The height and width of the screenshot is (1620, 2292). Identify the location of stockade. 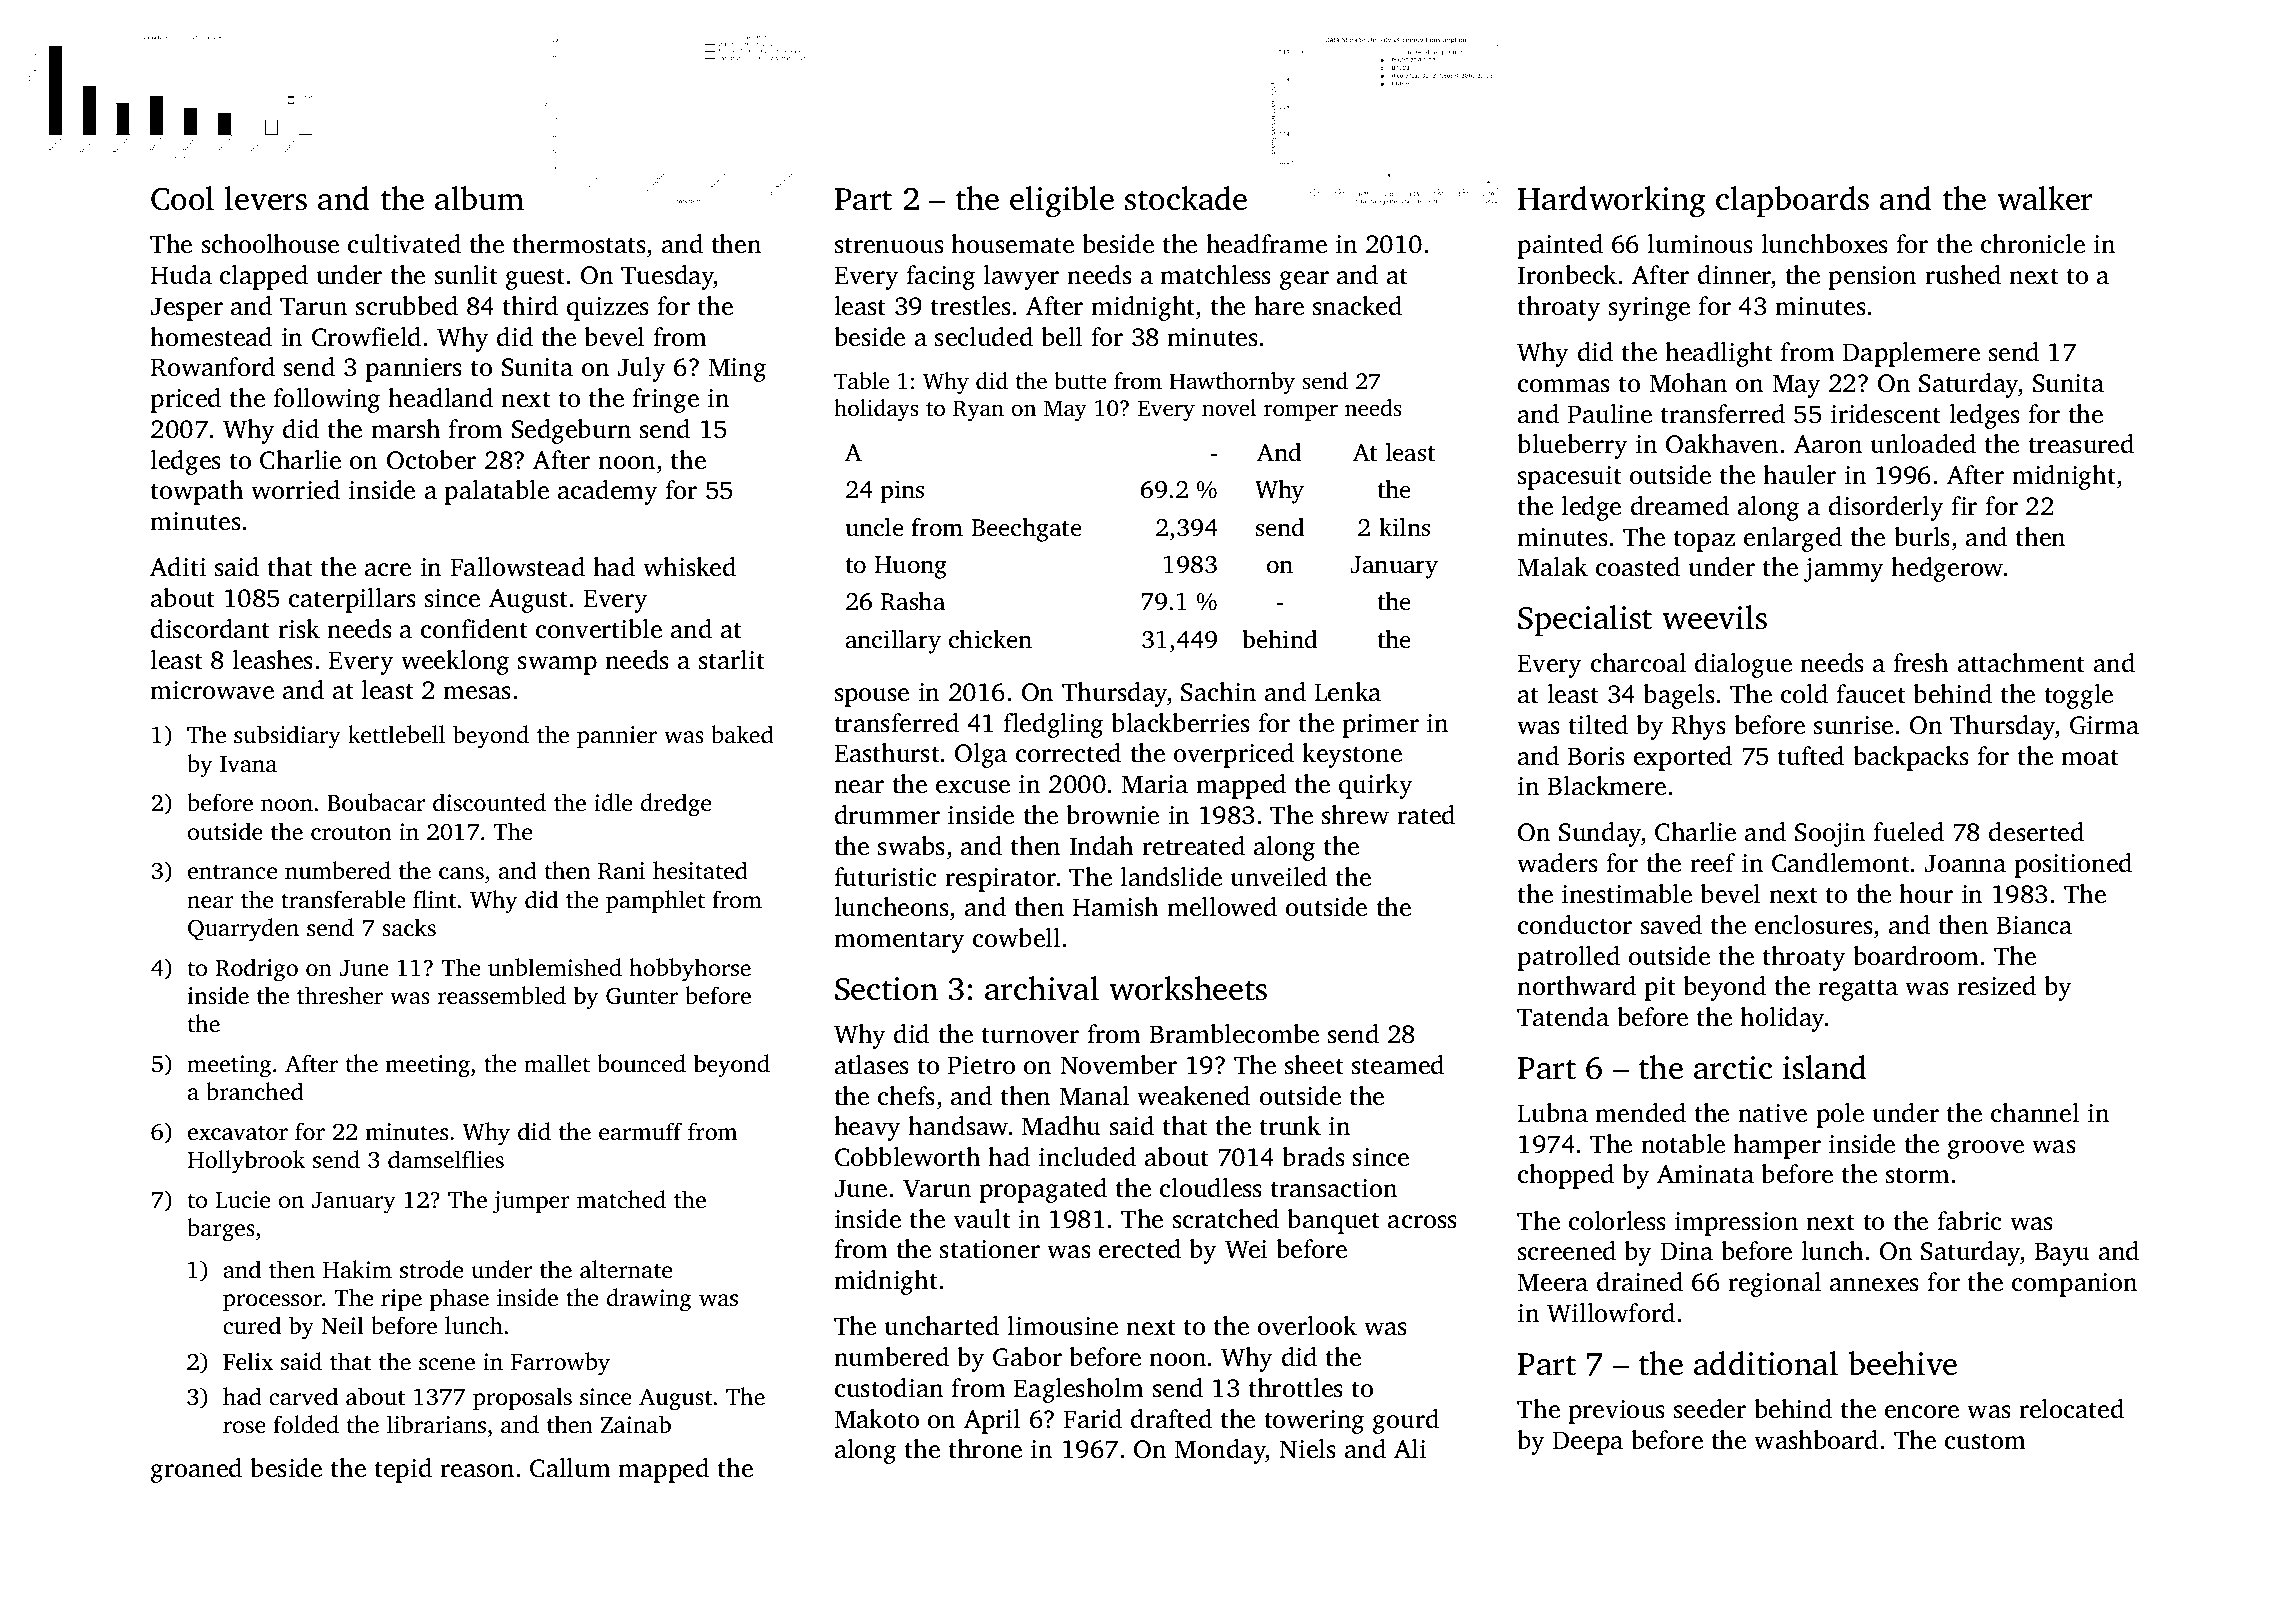
(1186, 198).
